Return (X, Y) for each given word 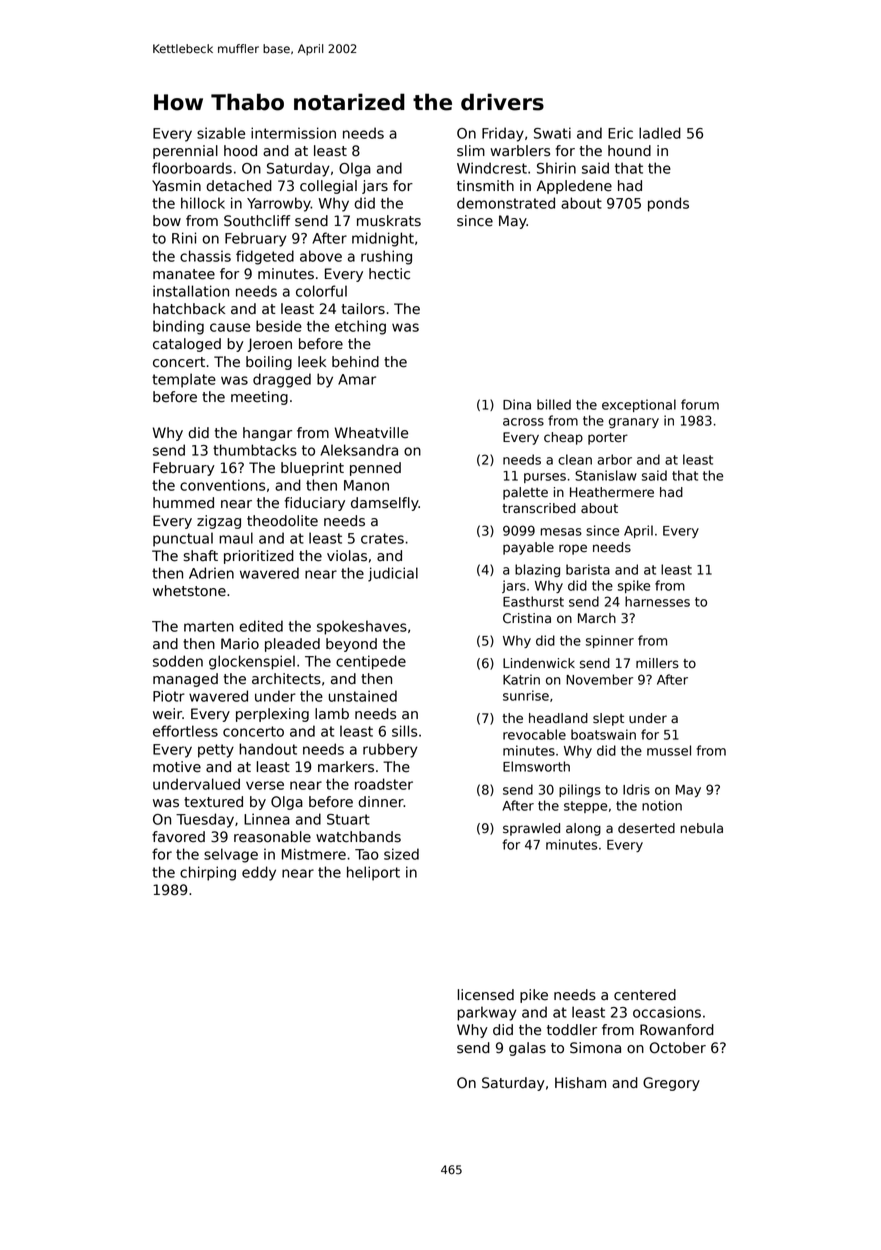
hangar (267, 434)
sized (401, 854)
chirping (208, 873)
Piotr (169, 696)
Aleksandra (359, 450)
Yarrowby (279, 204)
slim (471, 151)
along (583, 829)
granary (634, 423)
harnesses (657, 601)
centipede (371, 662)
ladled (660, 133)
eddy (259, 873)
